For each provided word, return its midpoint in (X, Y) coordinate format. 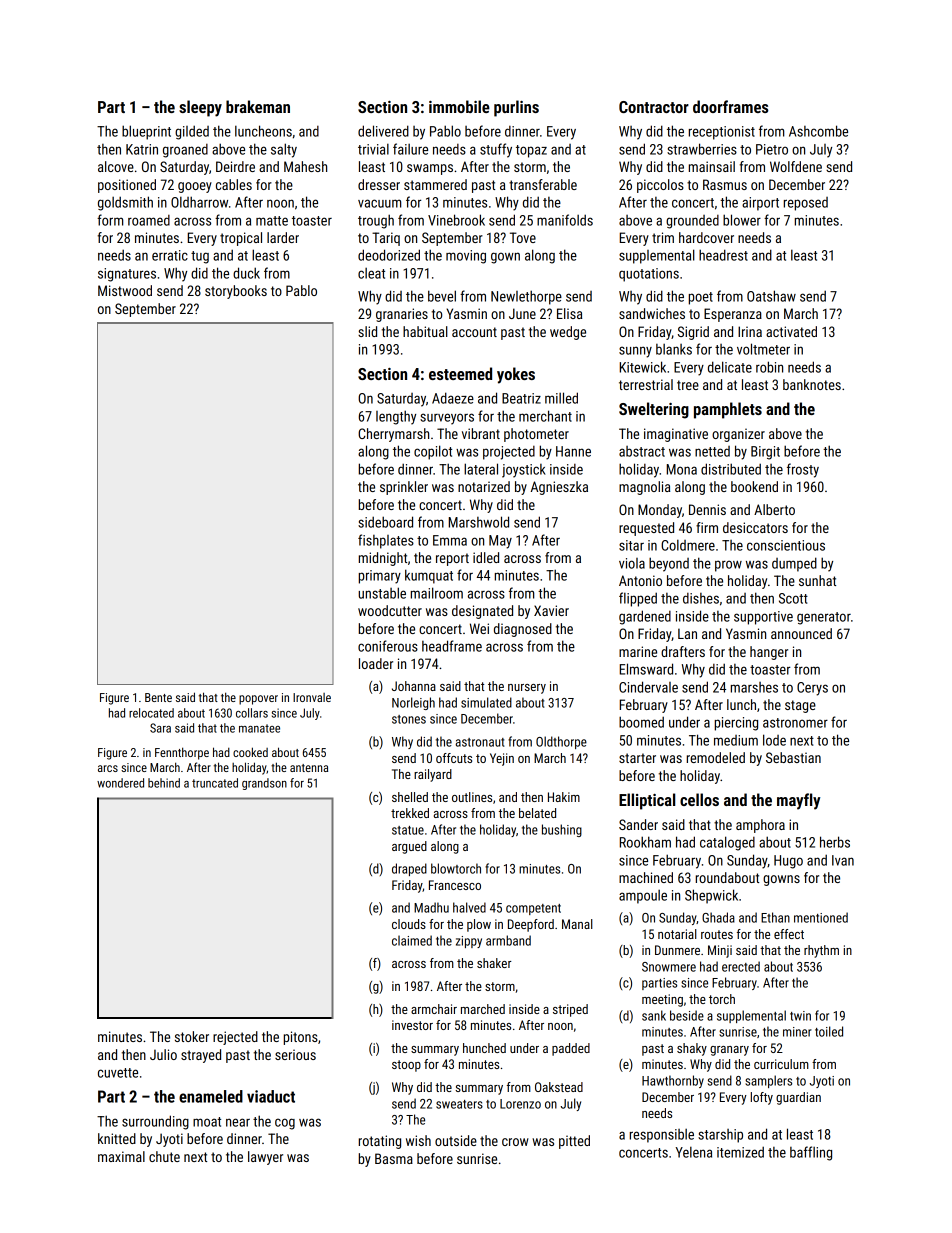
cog (285, 1124)
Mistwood (125, 290)
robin (769, 367)
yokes (516, 375)
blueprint (146, 132)
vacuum (379, 203)
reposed (806, 204)
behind (164, 783)
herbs (835, 842)
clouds (409, 924)
